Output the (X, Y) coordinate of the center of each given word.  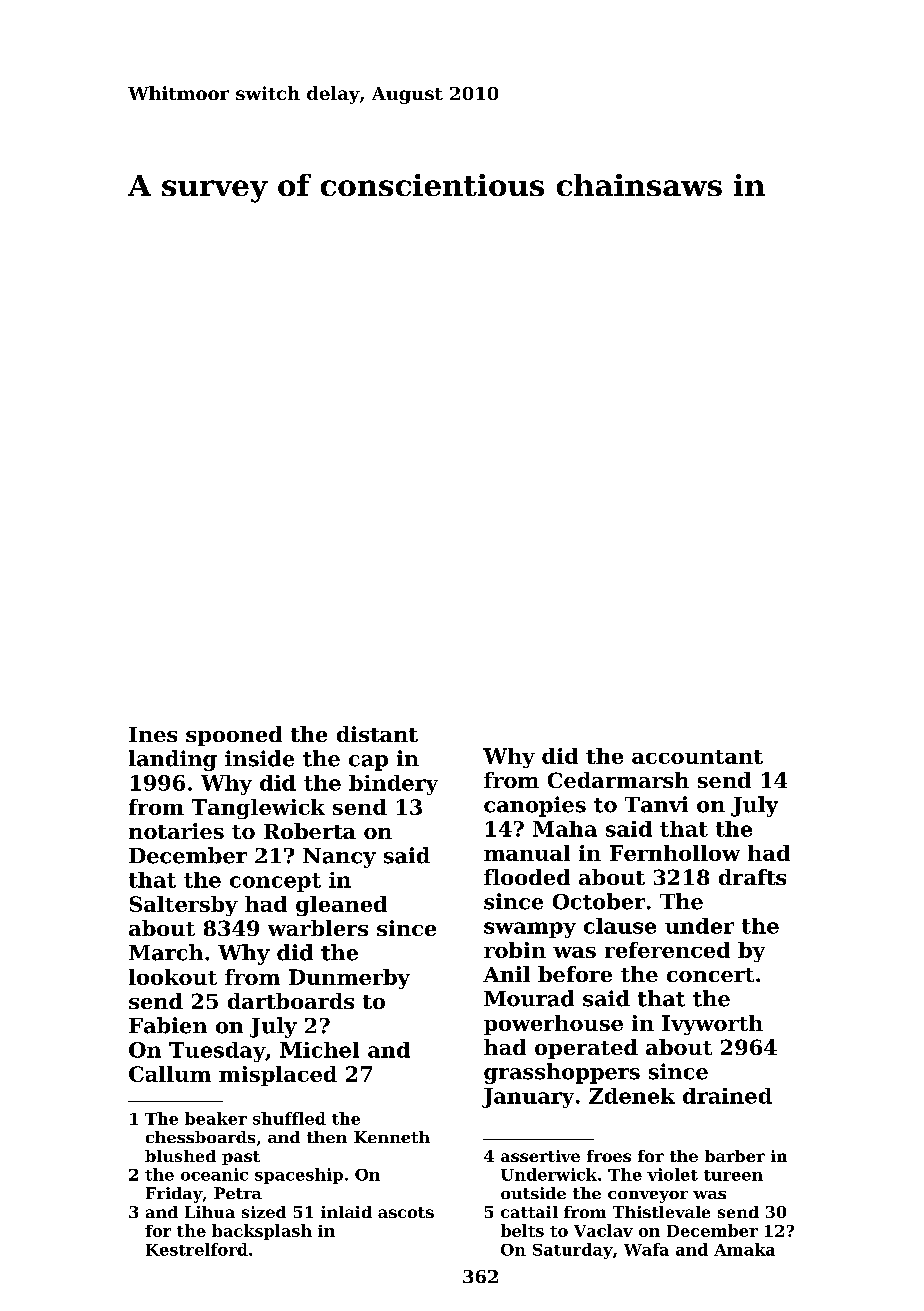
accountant (697, 757)
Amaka (744, 1249)
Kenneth (392, 1137)
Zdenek (632, 1096)
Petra (238, 1193)
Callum (170, 1074)
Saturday (573, 1251)
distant (377, 734)
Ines (153, 734)
